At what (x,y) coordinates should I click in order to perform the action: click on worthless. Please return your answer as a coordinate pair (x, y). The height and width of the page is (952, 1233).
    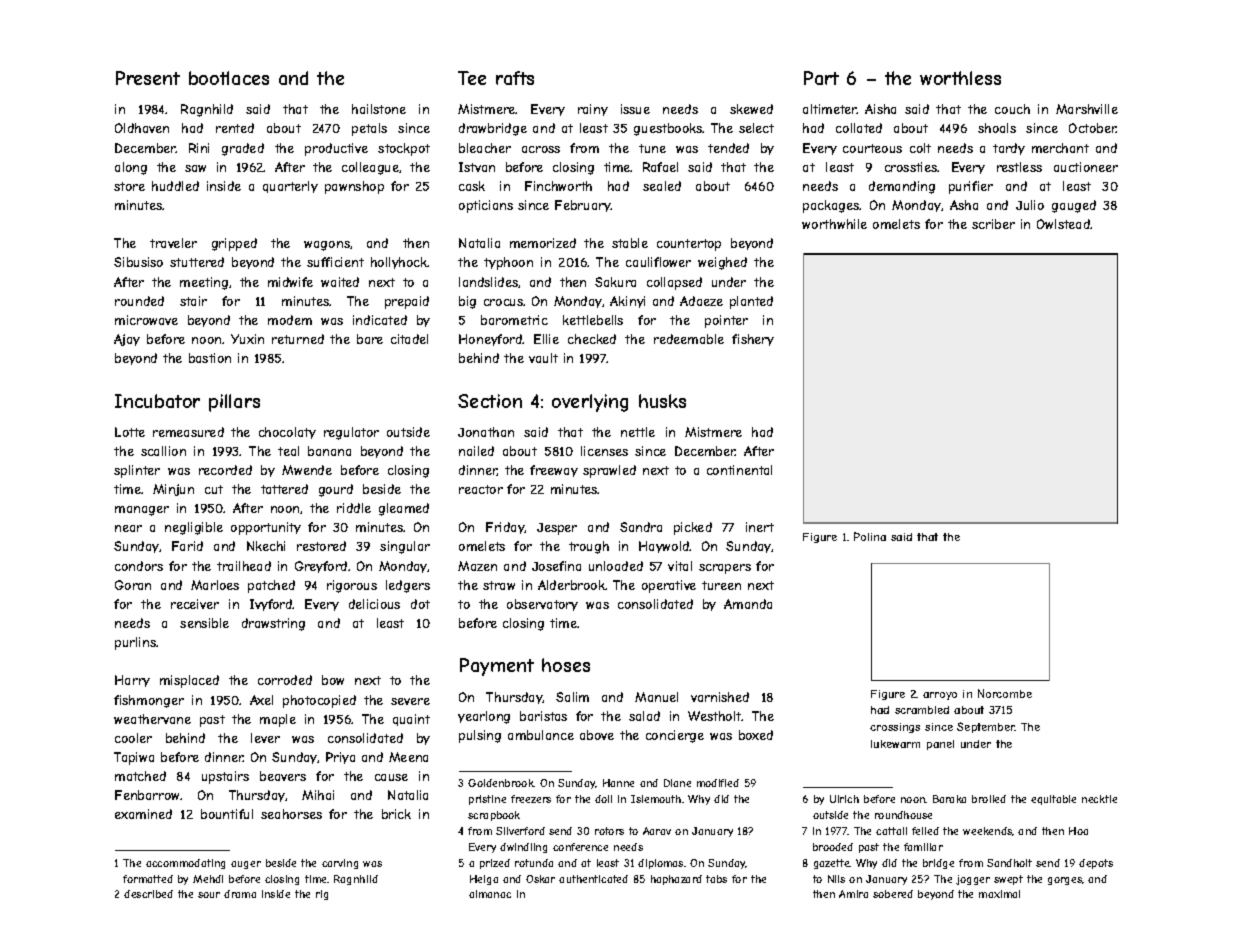
    Looking at the image, I should click on (960, 78).
